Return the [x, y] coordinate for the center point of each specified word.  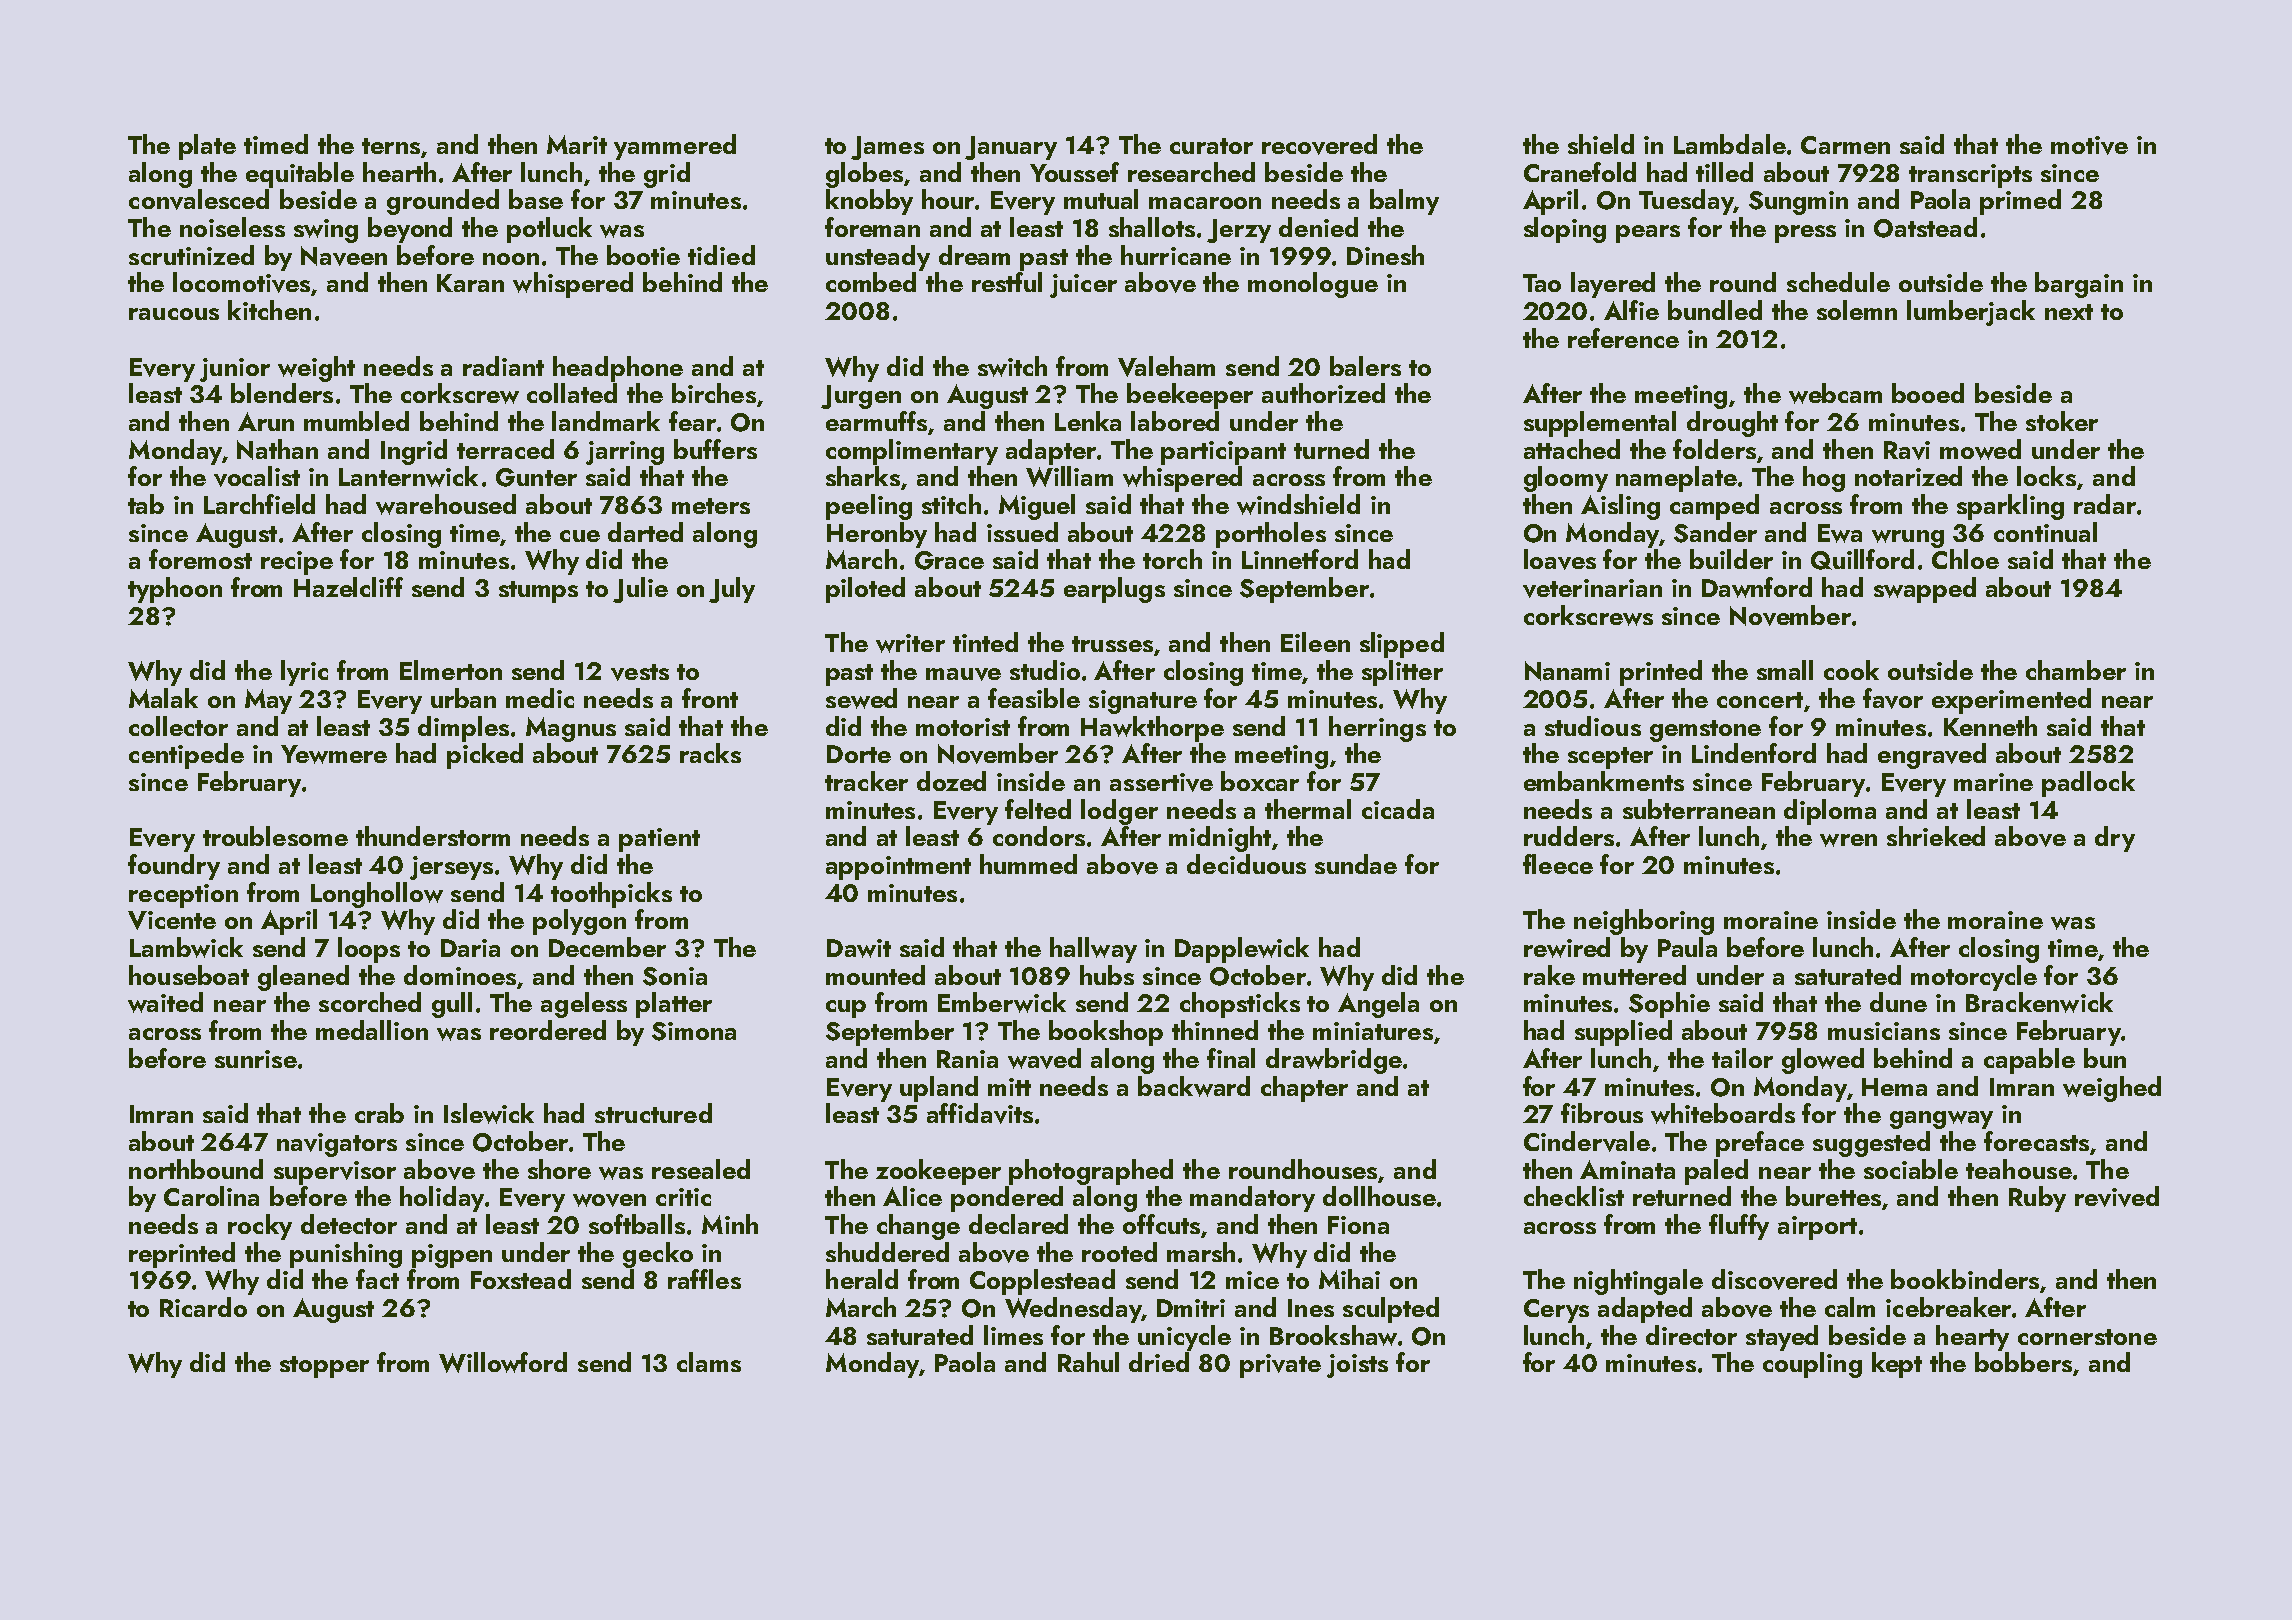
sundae [1356, 864]
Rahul [1088, 1362]
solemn [1857, 310]
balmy [1404, 202]
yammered [675, 147]
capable [2029, 1061]
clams [709, 1362]
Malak [163, 698]
